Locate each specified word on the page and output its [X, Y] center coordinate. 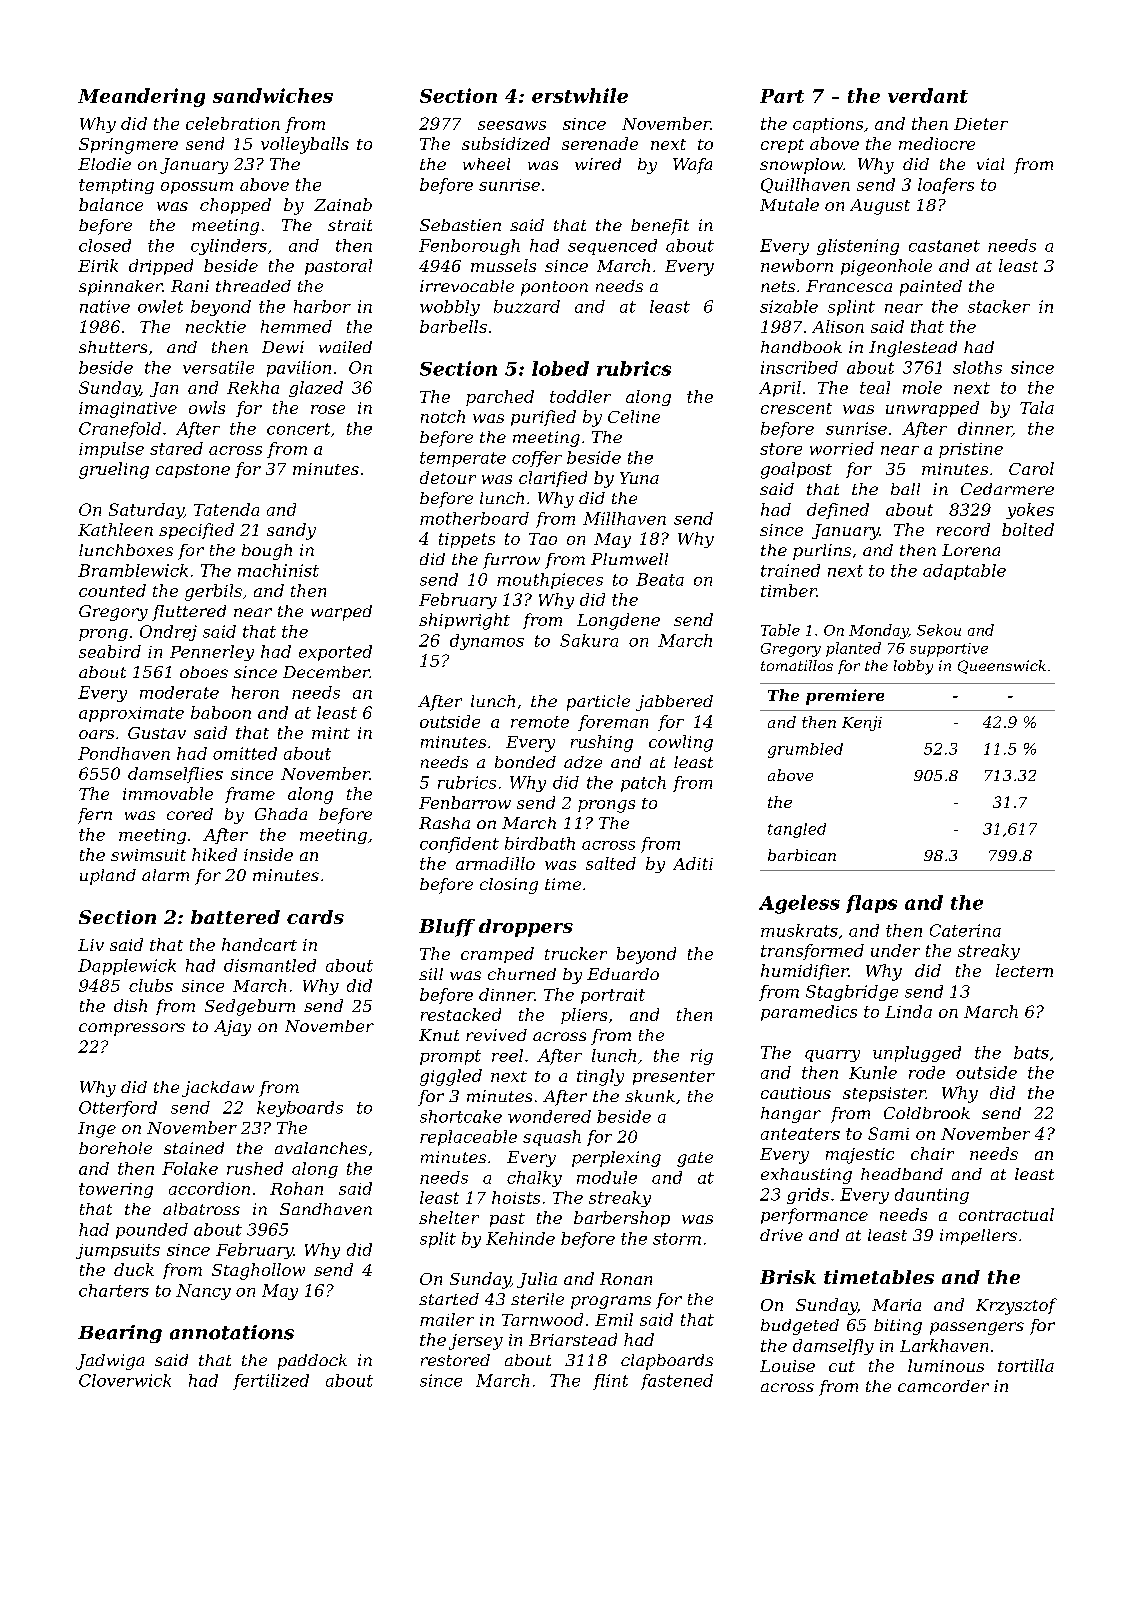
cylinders [229, 247]
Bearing [120, 1334]
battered [235, 917]
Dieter [981, 124]
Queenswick [1002, 667]
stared [176, 448]
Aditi [693, 863]
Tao [543, 539]
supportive [949, 650]
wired [598, 164]
